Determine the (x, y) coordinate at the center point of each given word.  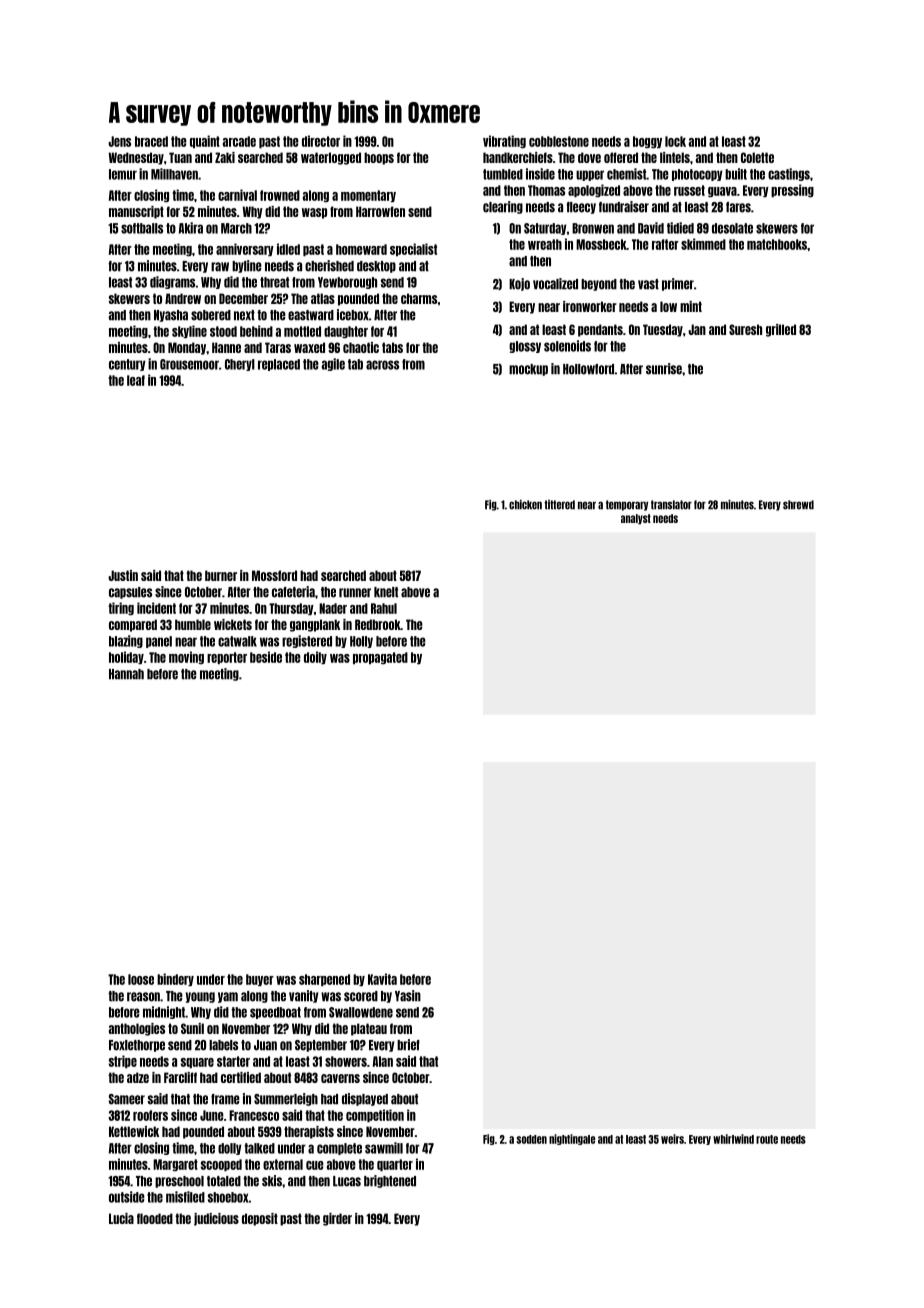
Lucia (121, 1218)
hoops (379, 158)
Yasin (408, 996)
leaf (136, 380)
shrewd (798, 505)
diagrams (172, 282)
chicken (525, 505)
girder (337, 1219)
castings (789, 174)
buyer (260, 980)
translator (671, 505)
